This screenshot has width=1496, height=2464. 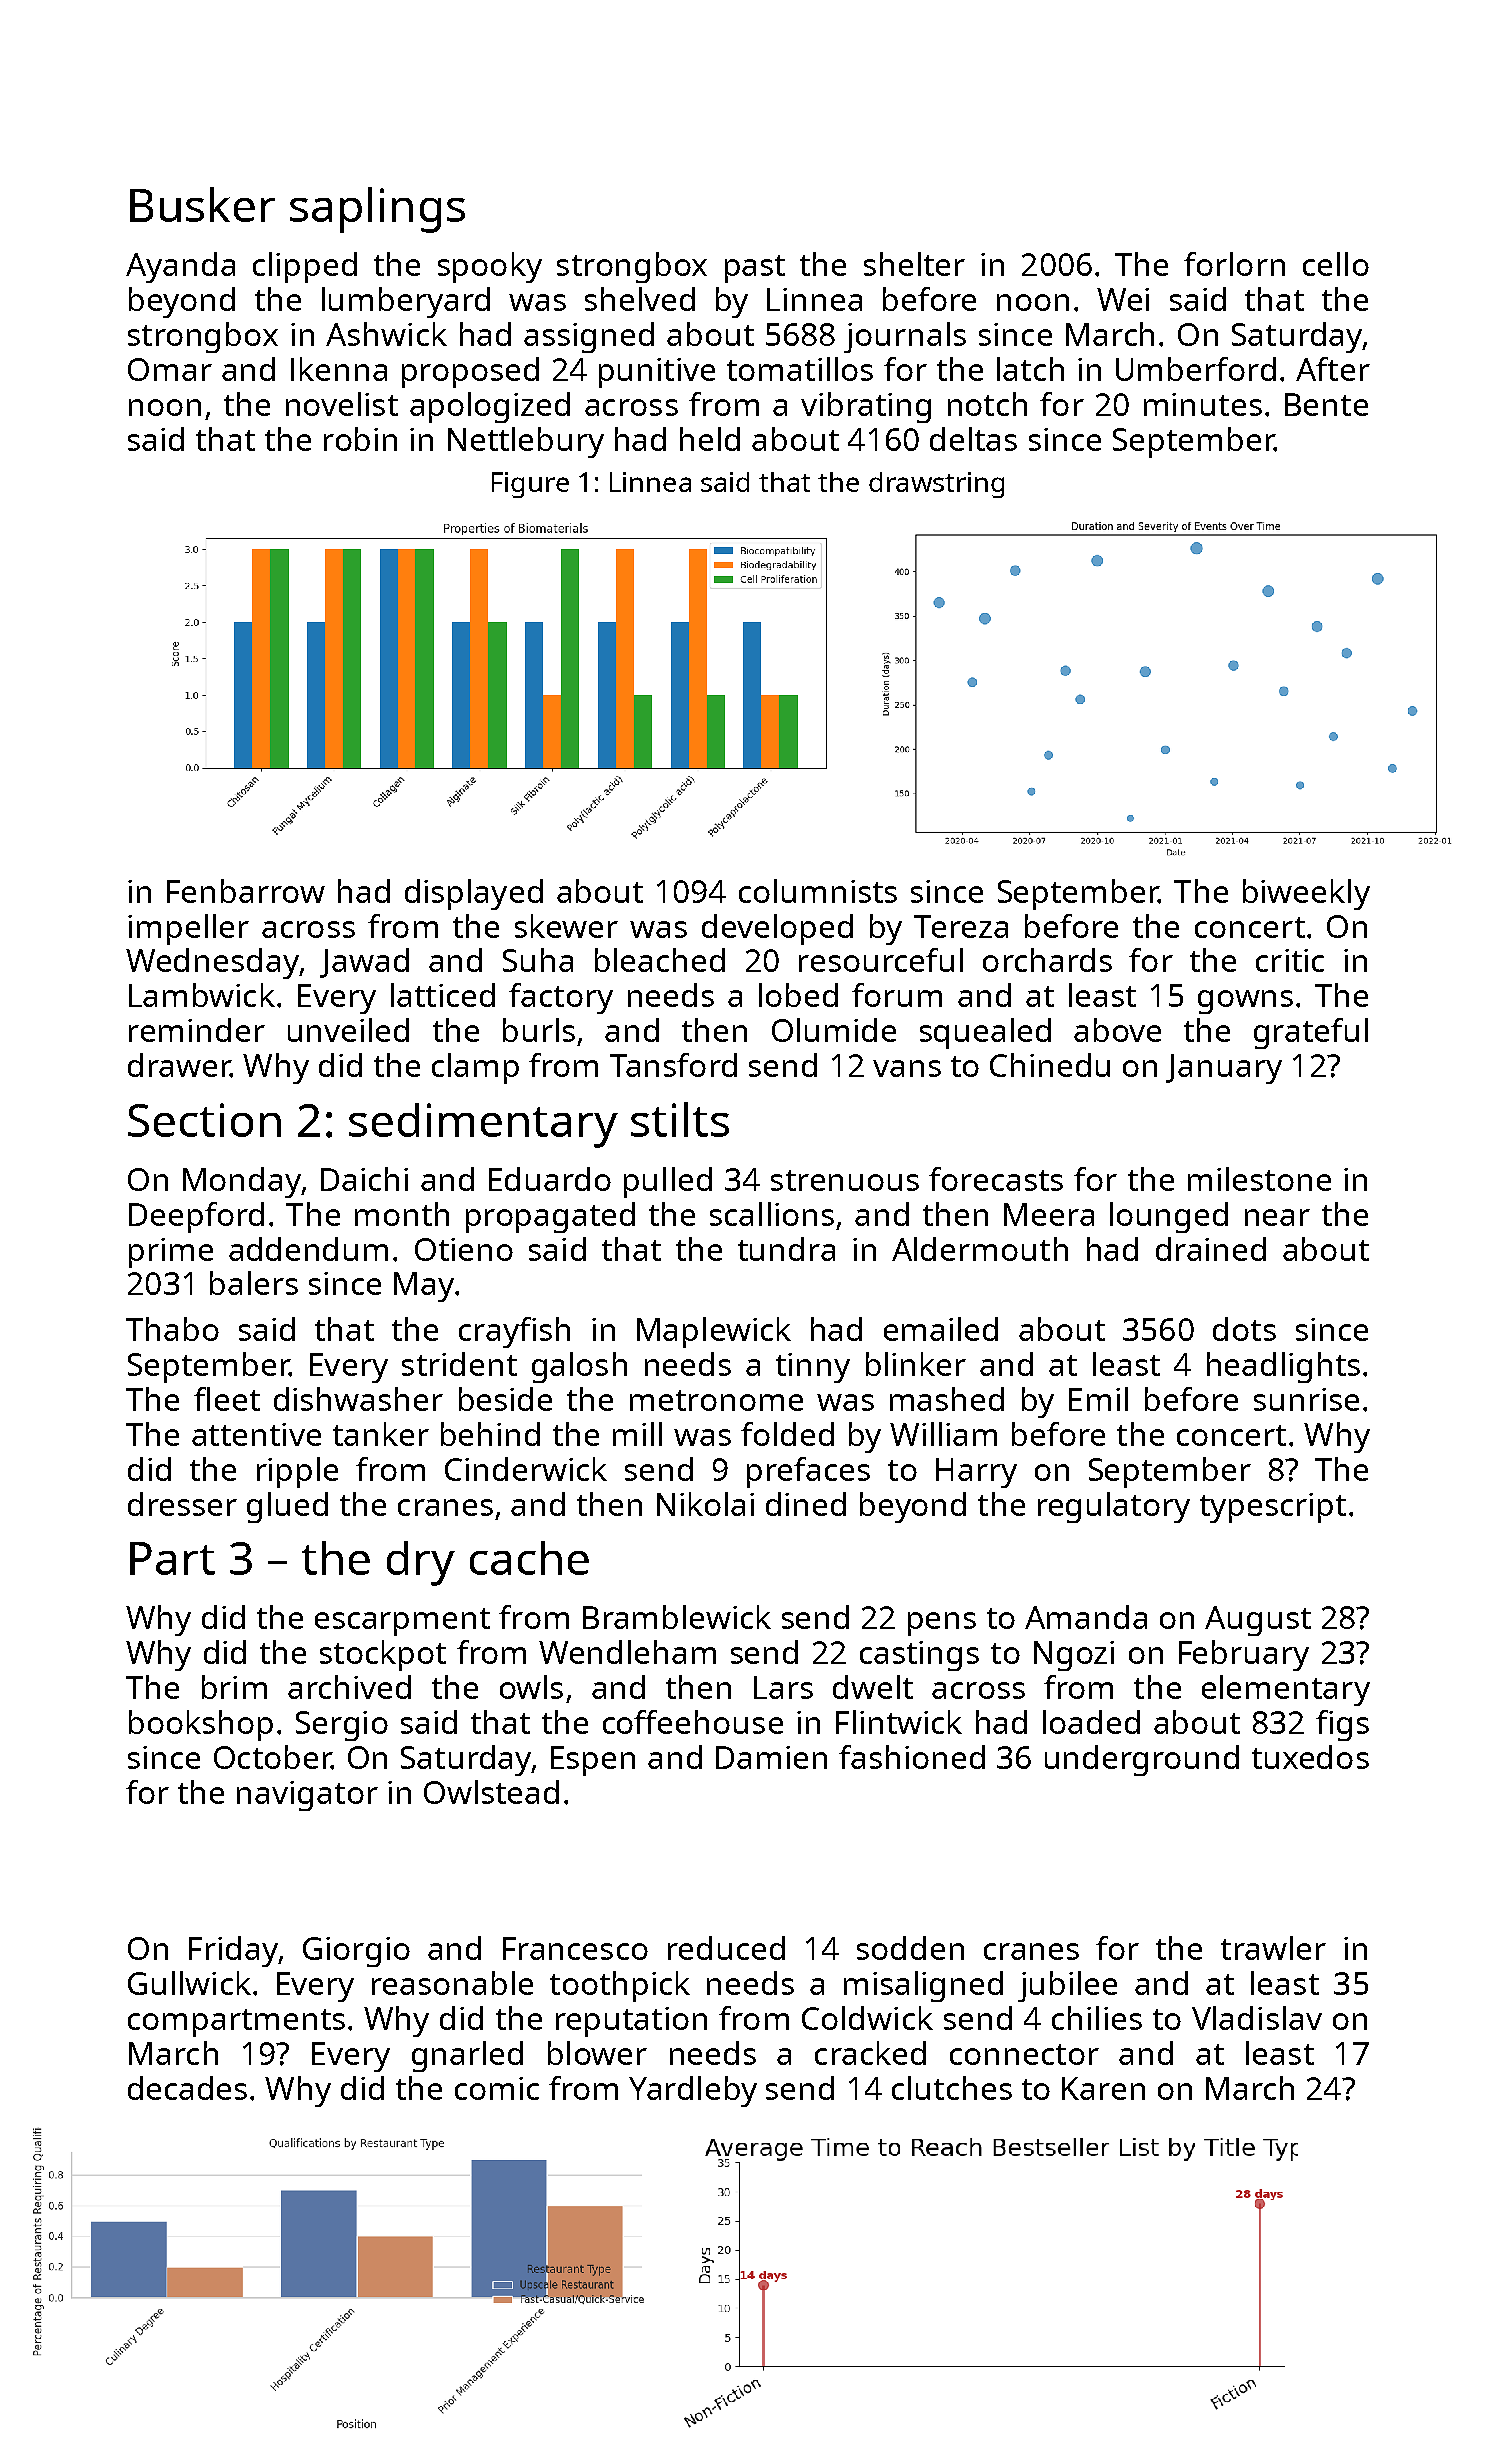 What do you see at coordinates (246, 891) in the screenshot?
I see `Fenbarrow` at bounding box center [246, 891].
